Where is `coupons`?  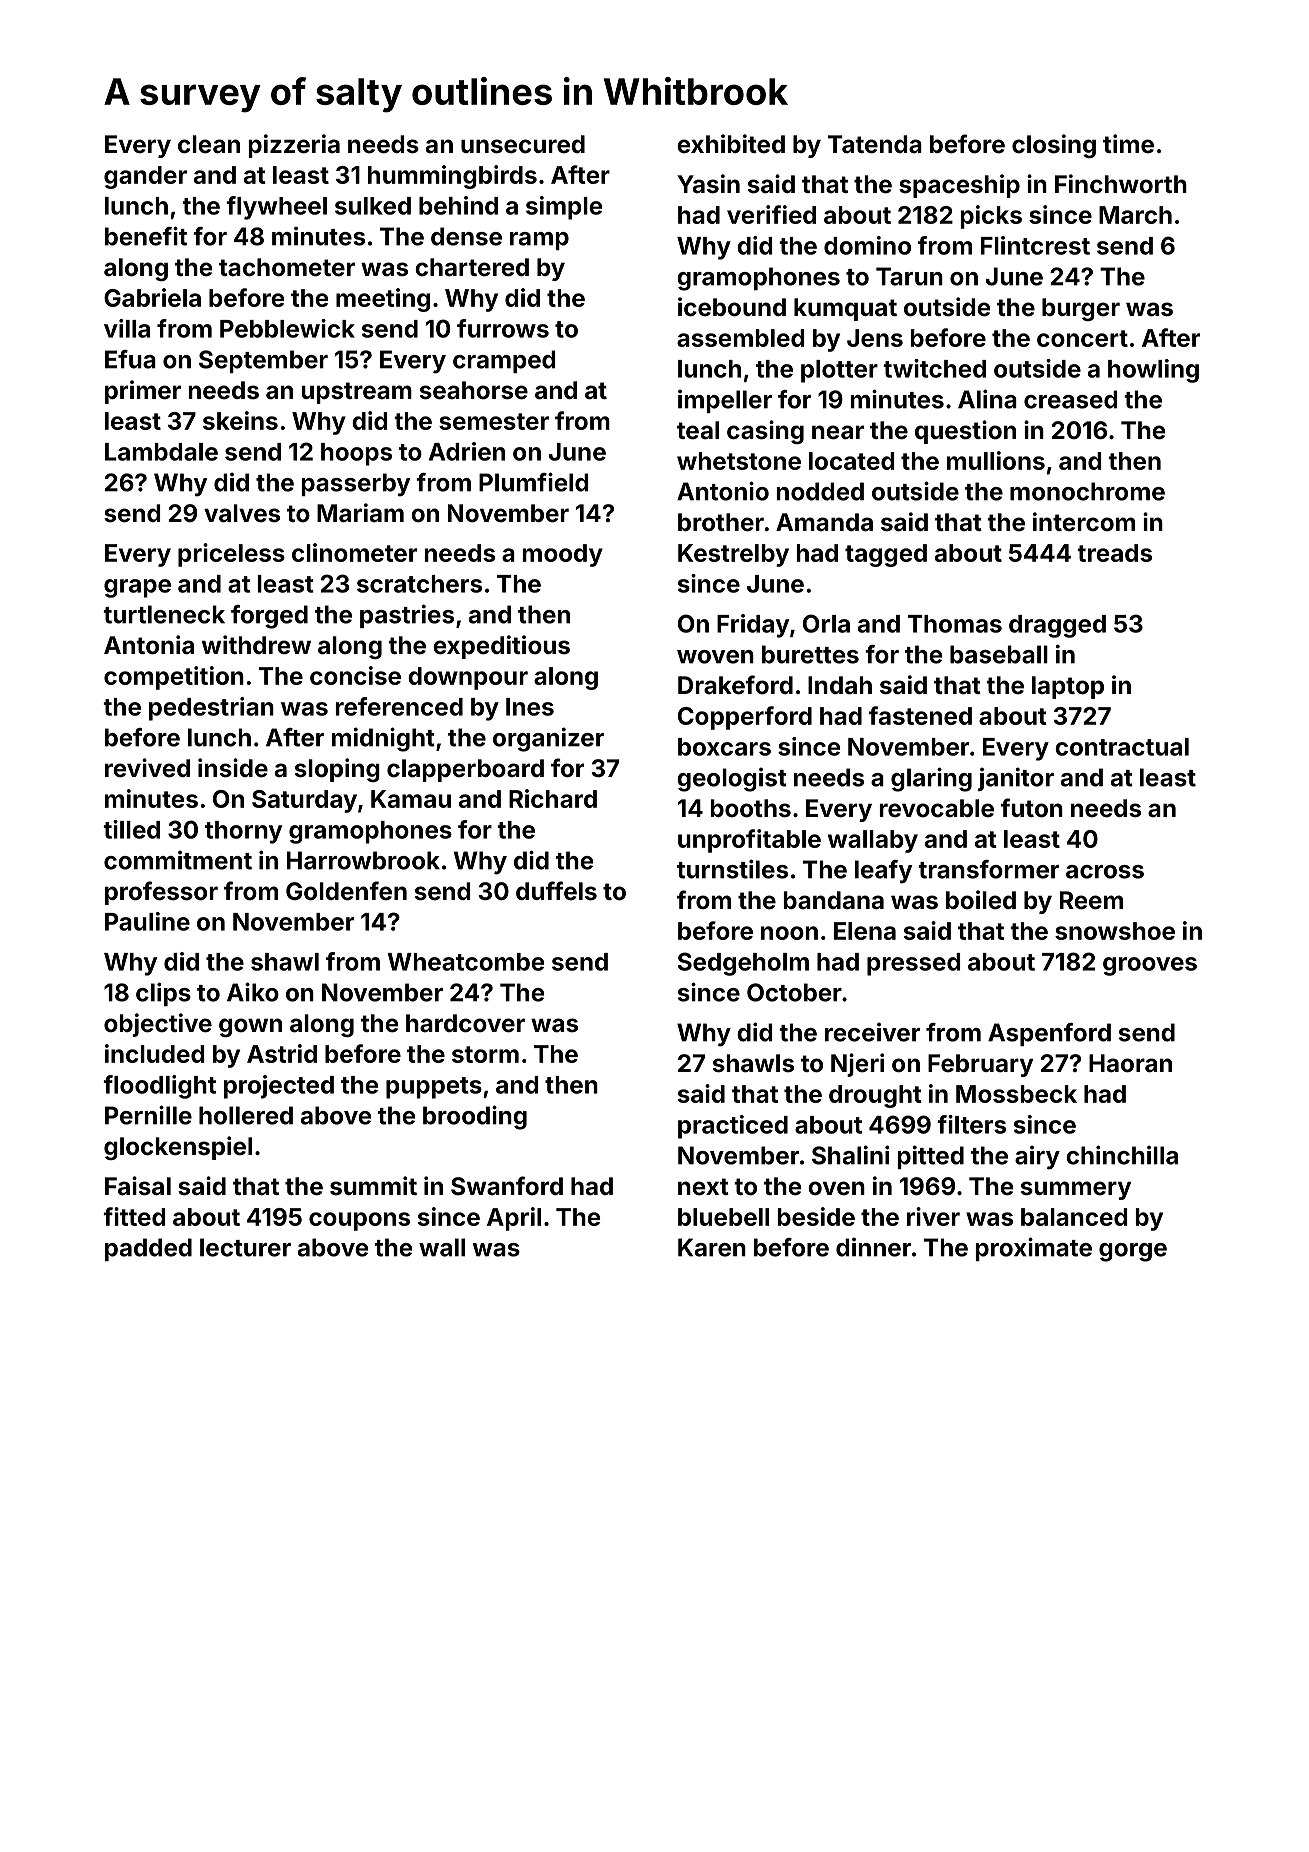
coupons is located at coordinates (359, 1221).
